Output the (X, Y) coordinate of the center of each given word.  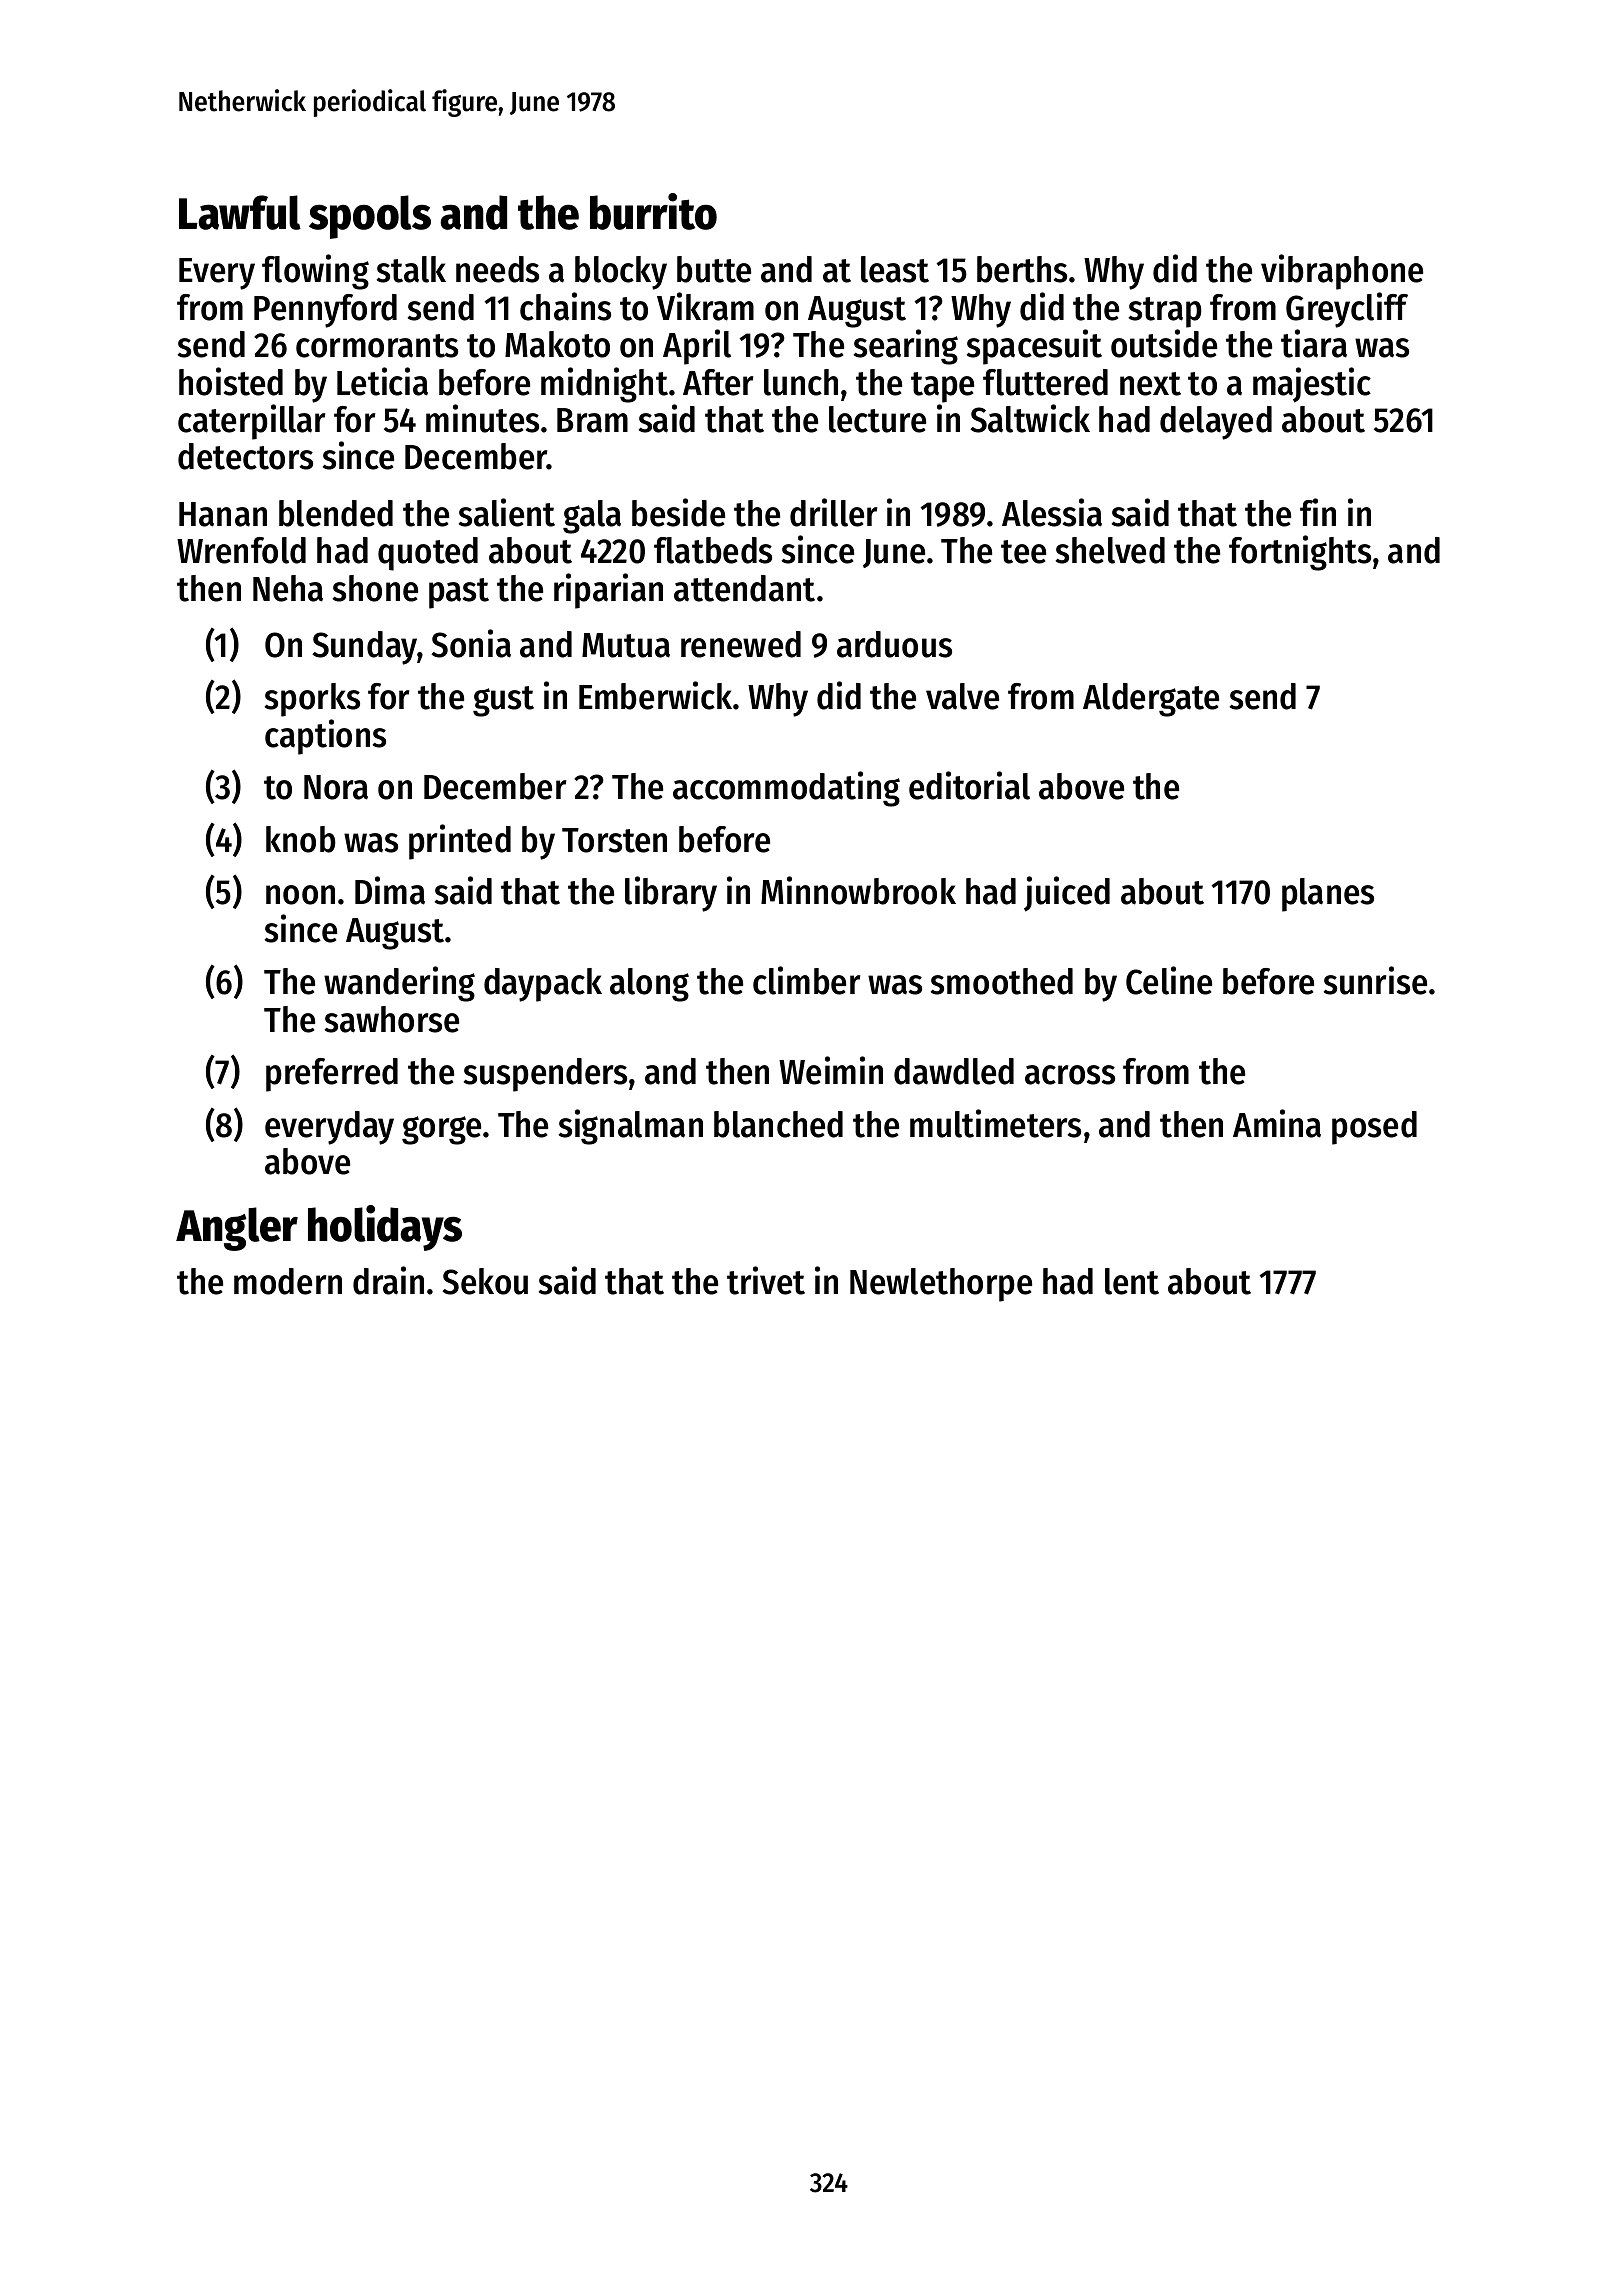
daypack (543, 985)
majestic (1312, 385)
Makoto (557, 344)
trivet (766, 1280)
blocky (621, 273)
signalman (631, 1127)
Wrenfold (241, 550)
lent (1132, 1281)
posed (1374, 1128)
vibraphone (1342, 272)
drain (388, 1280)
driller (833, 512)
